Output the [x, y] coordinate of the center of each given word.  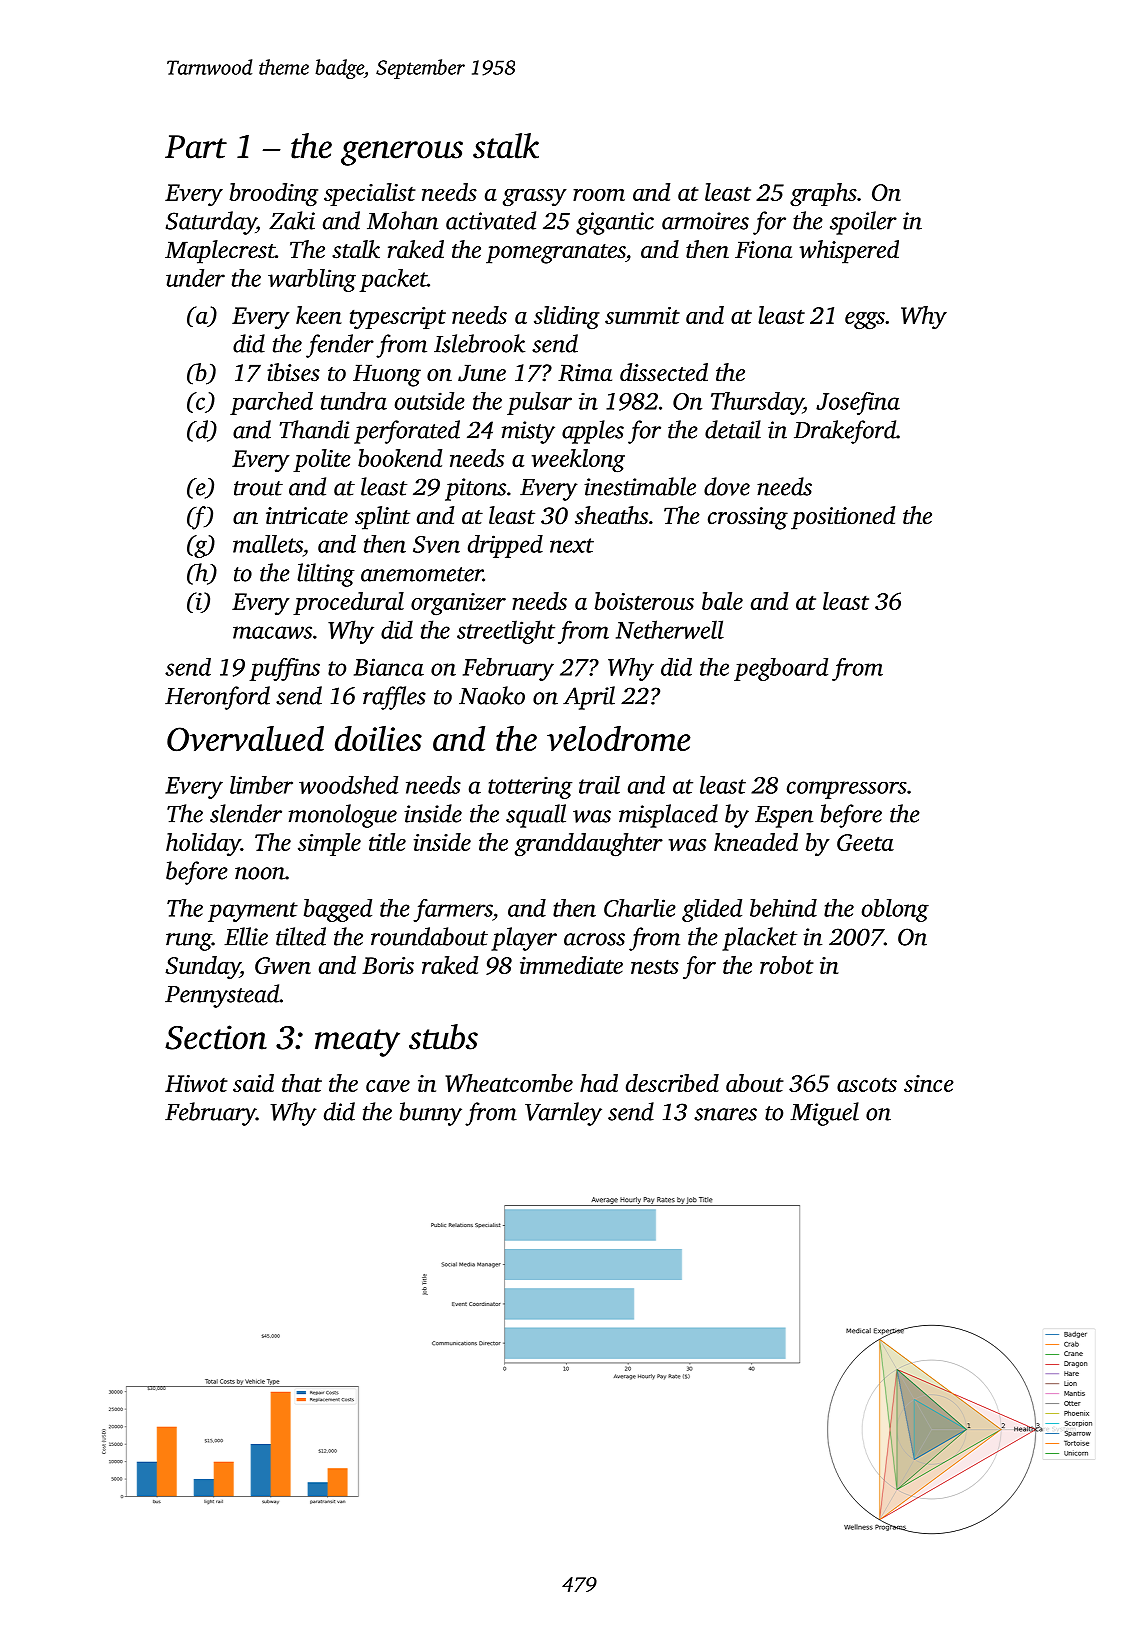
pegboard [781, 669]
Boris [388, 965]
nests [655, 966]
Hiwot [196, 1083]
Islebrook [479, 343]
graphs [823, 195]
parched [271, 403]
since [929, 1083]
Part [196, 147]
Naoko [492, 695]
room [599, 195]
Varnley [563, 1114]
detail [733, 429]
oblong [895, 910]
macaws [272, 632]
